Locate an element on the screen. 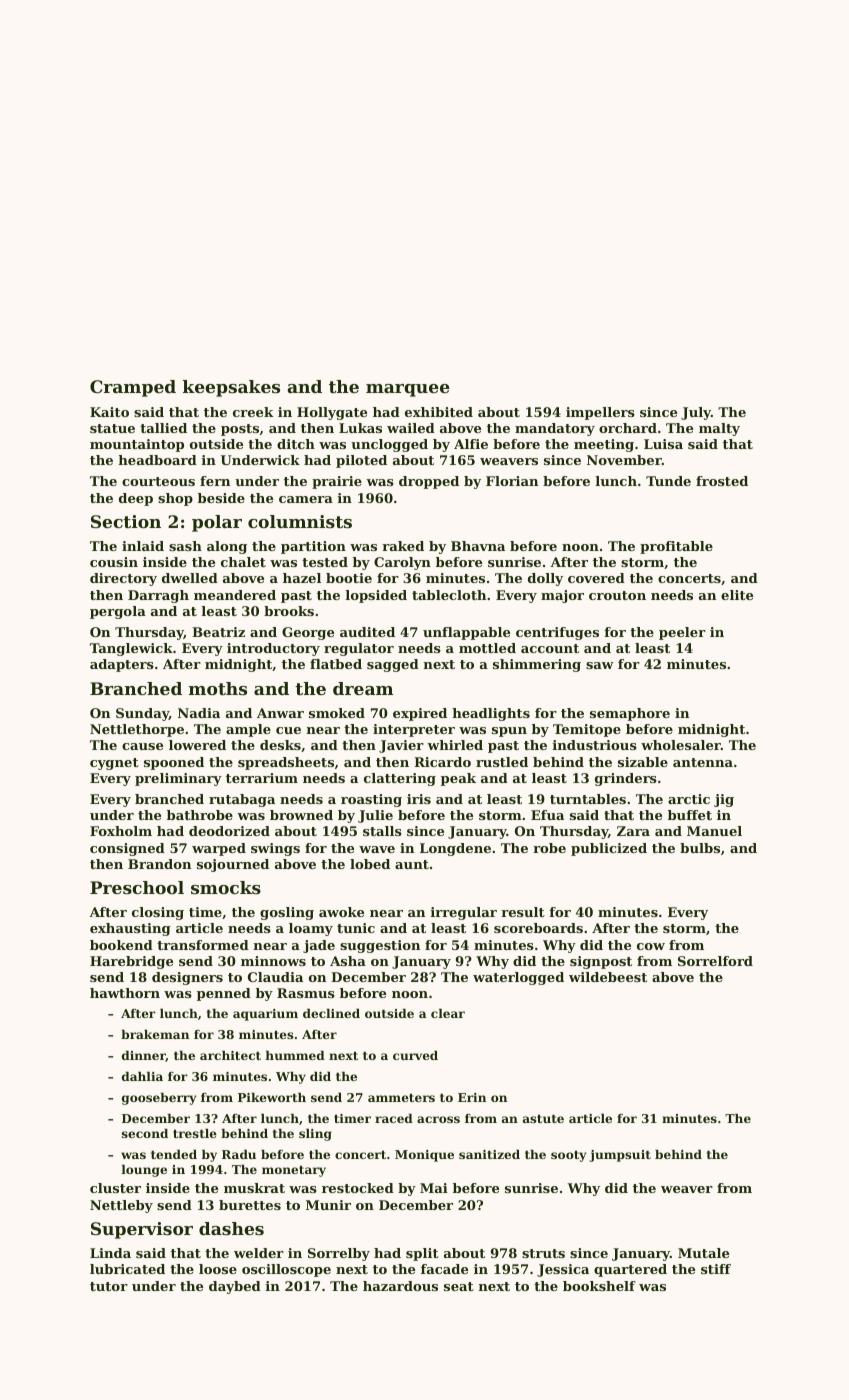 This screenshot has width=849, height=1400. wave is located at coordinates (377, 849).
